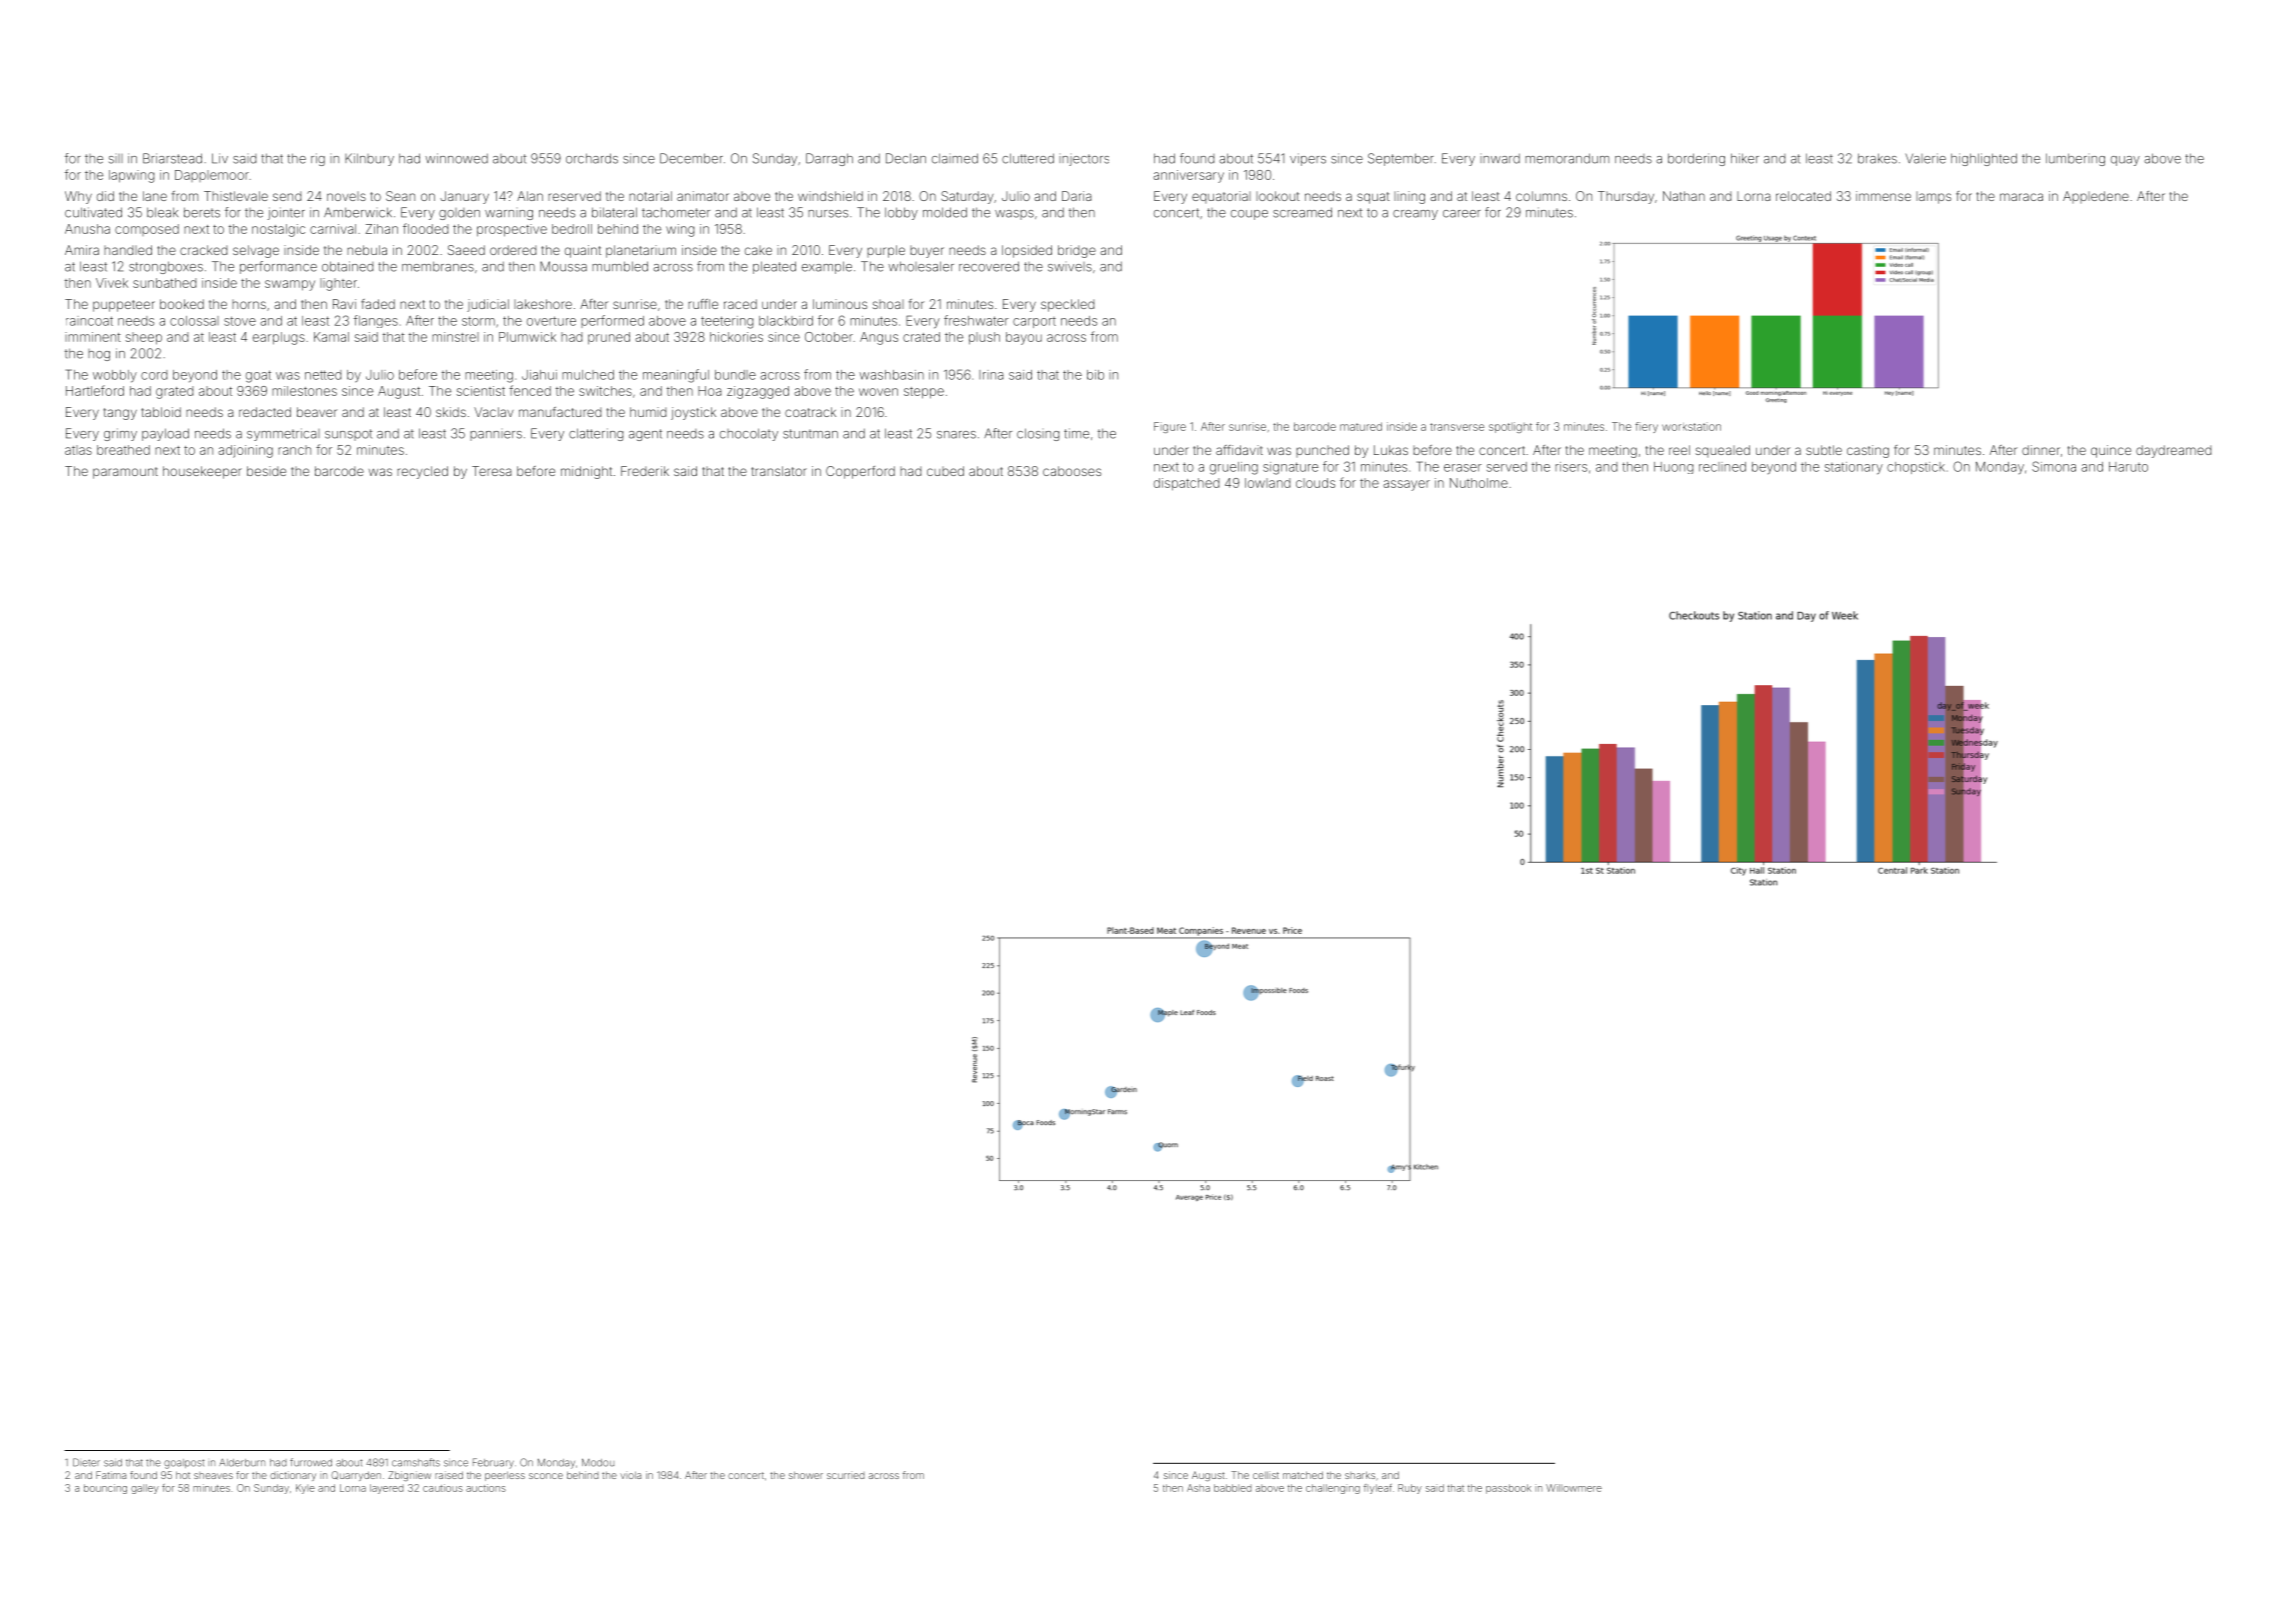 The width and height of the screenshot is (2282, 1614). I want to click on lakeshore, so click(543, 304).
